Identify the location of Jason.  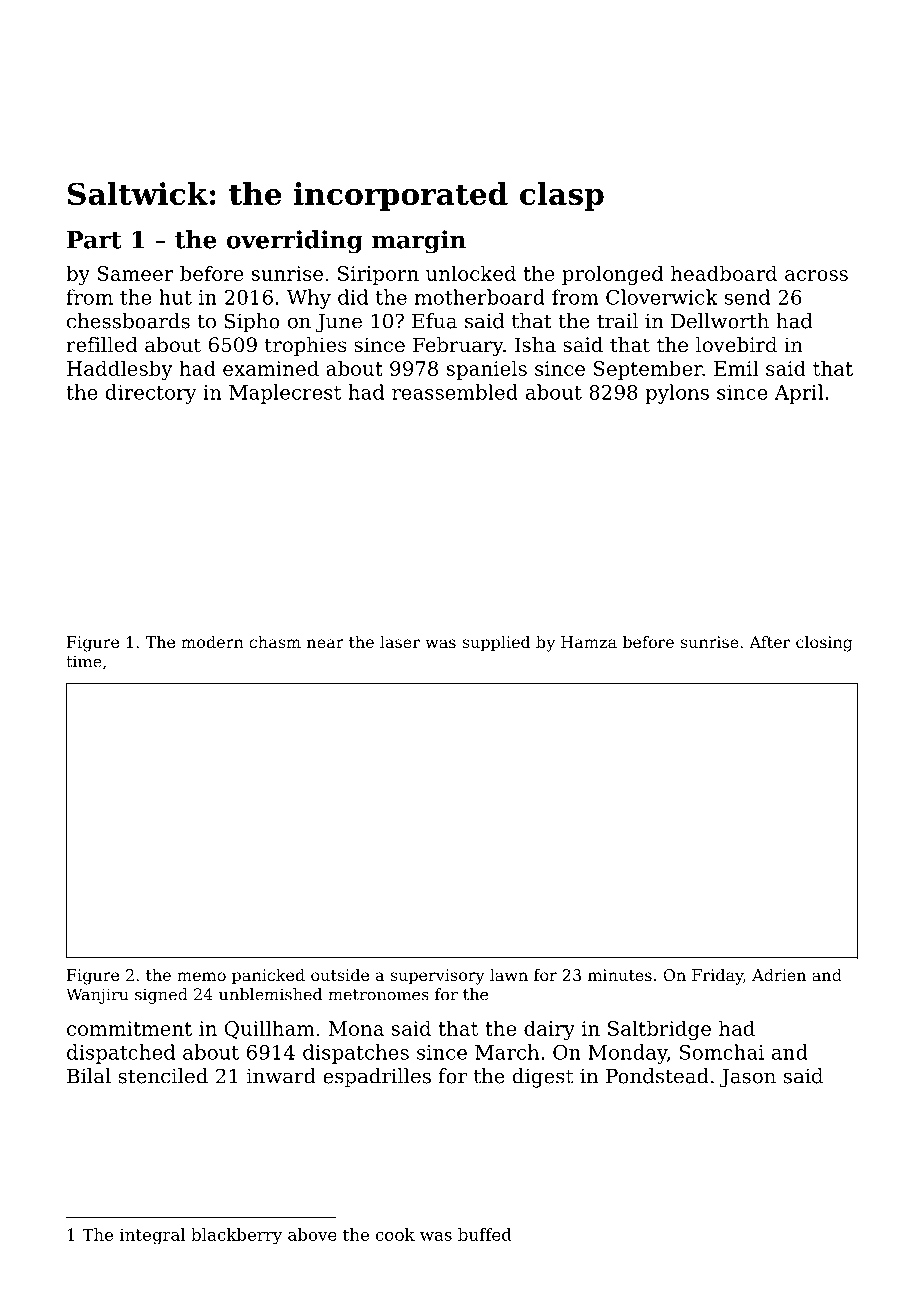
(748, 1078).
